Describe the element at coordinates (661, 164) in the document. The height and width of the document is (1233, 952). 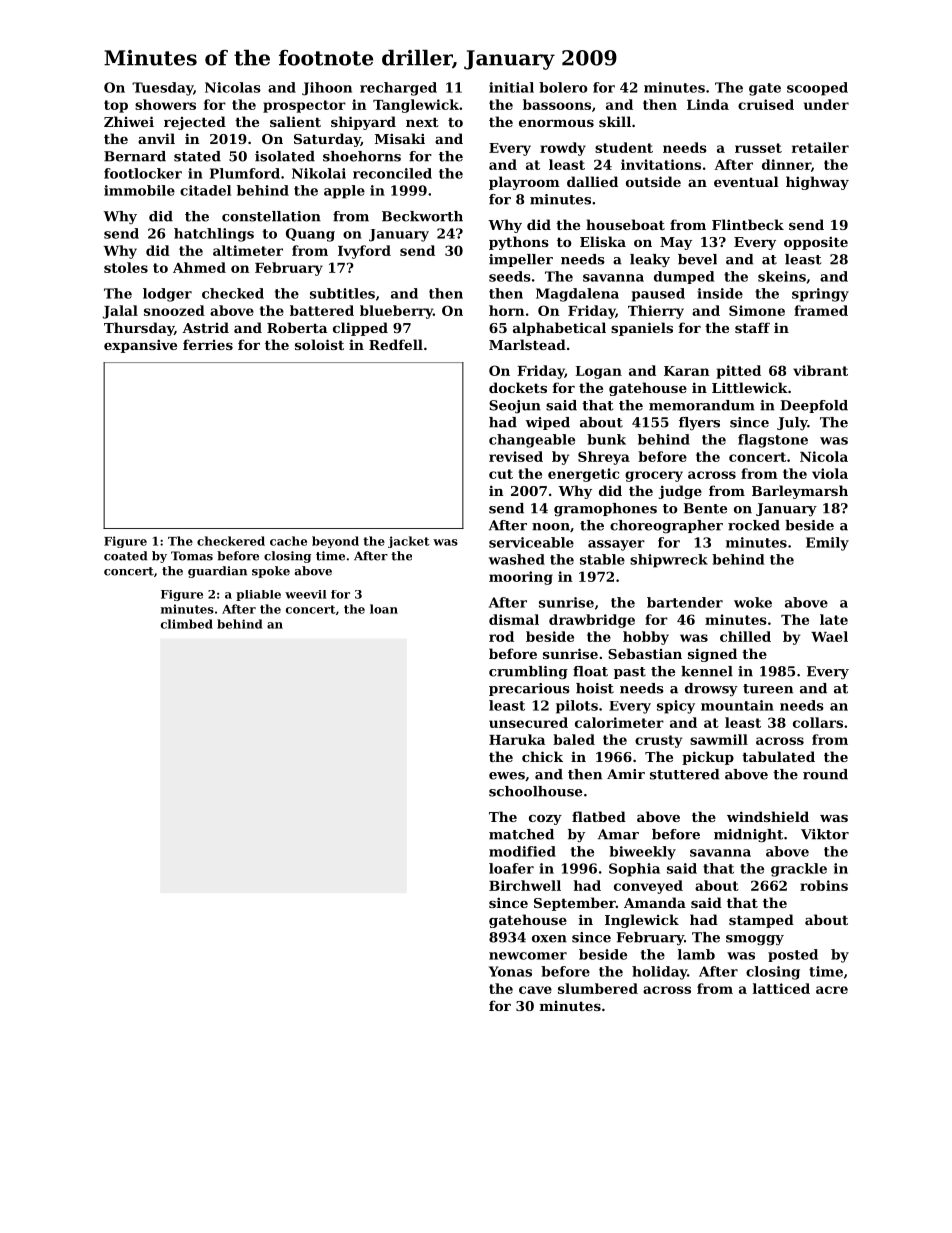
I see `invitations` at that location.
